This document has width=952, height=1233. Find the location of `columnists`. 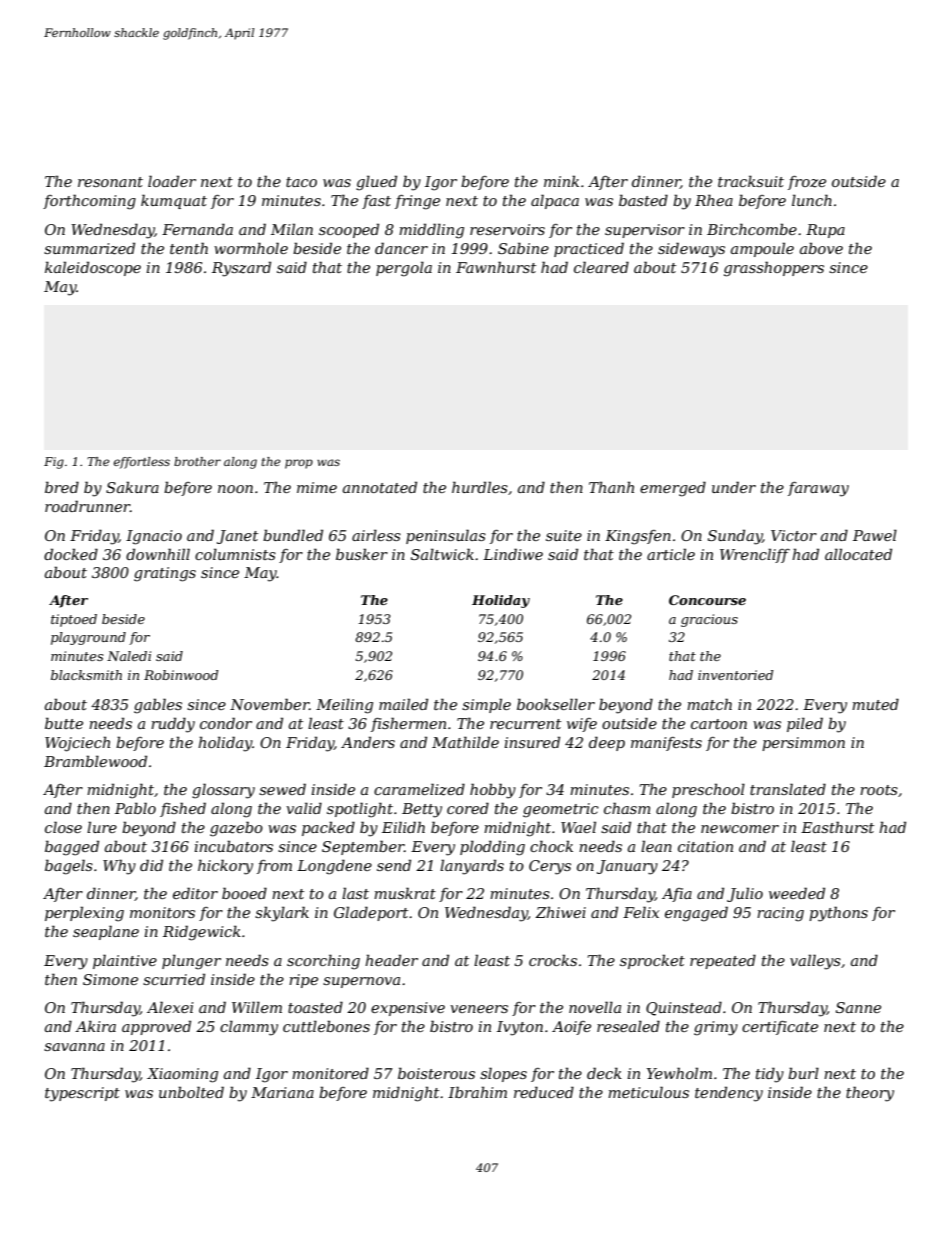

columnists is located at coordinates (235, 554).
